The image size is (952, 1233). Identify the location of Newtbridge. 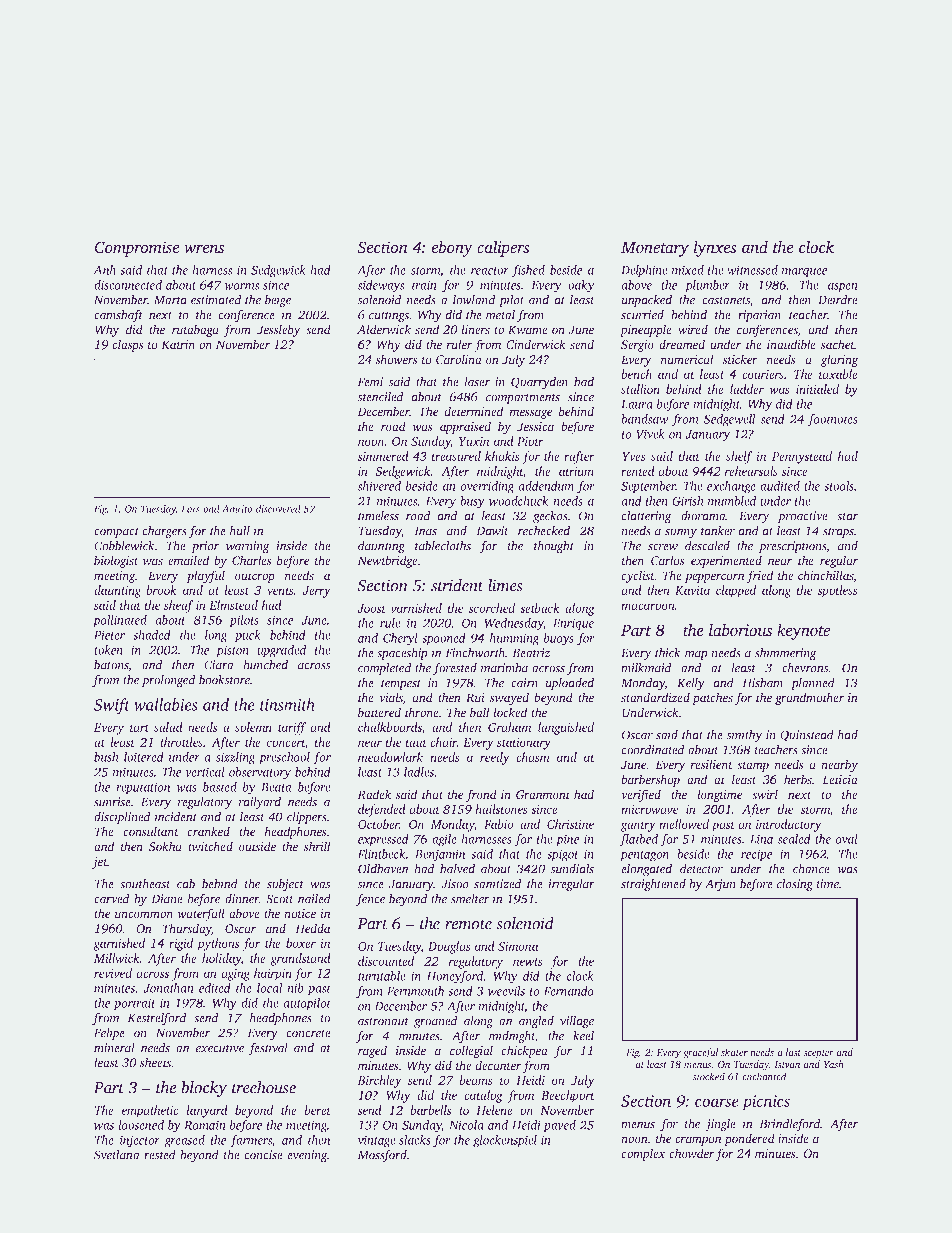
(387, 561).
